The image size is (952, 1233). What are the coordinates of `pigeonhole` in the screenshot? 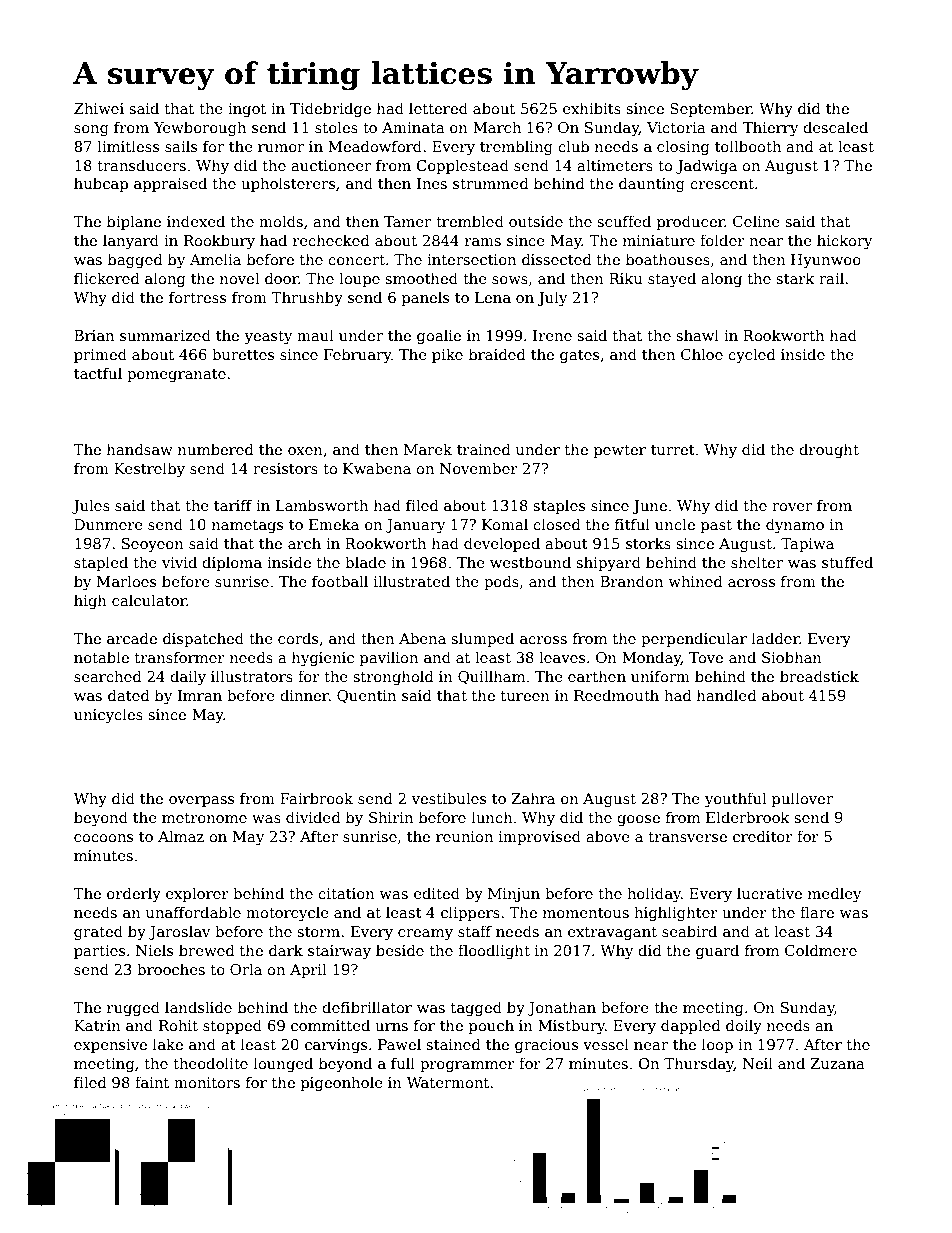 It's located at (342, 1083).
